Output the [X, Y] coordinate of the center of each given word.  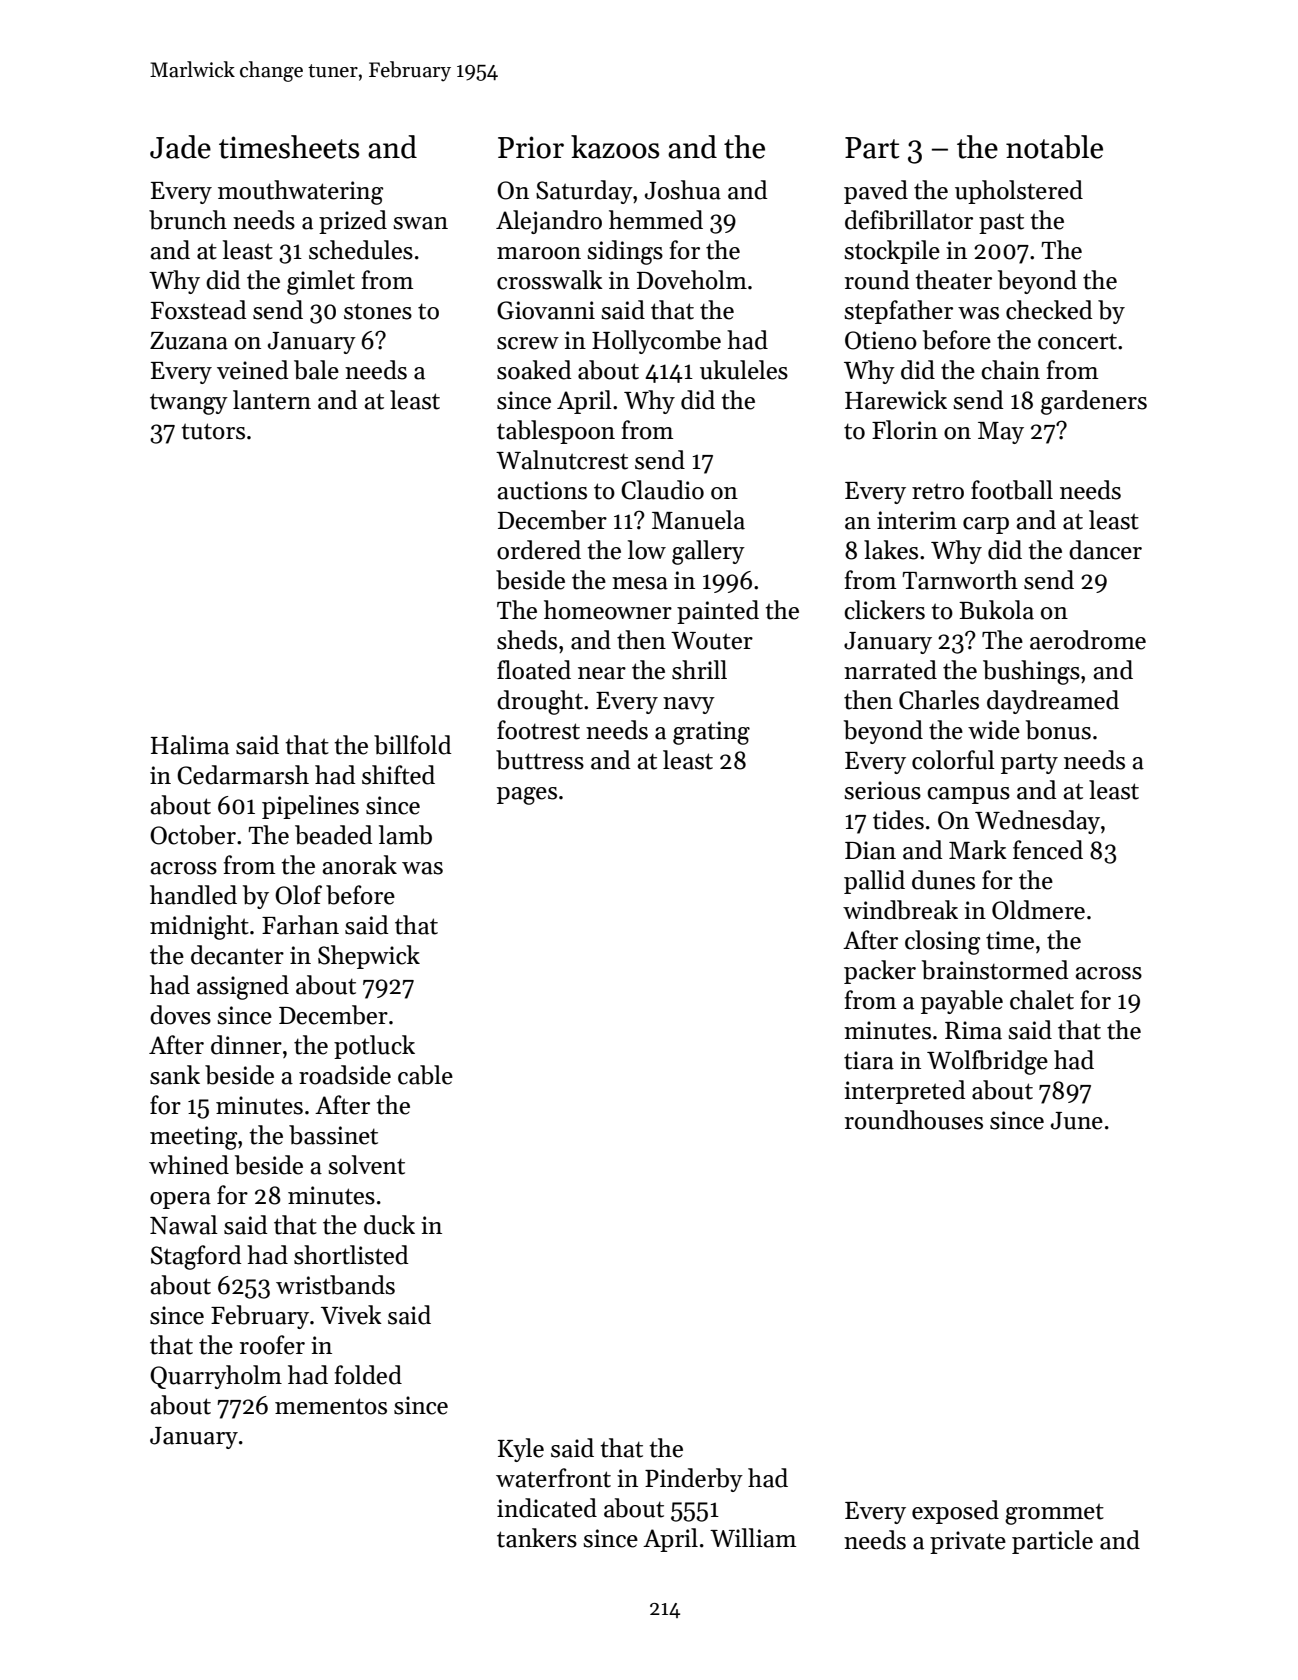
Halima [190, 745]
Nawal [184, 1225]
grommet [1054, 1514]
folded [368, 1375]
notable [1054, 147]
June [1077, 1121]
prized [353, 222]
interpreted [905, 1092]
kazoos [615, 147]
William [753, 1538]
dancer [1105, 550]
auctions [542, 490]
